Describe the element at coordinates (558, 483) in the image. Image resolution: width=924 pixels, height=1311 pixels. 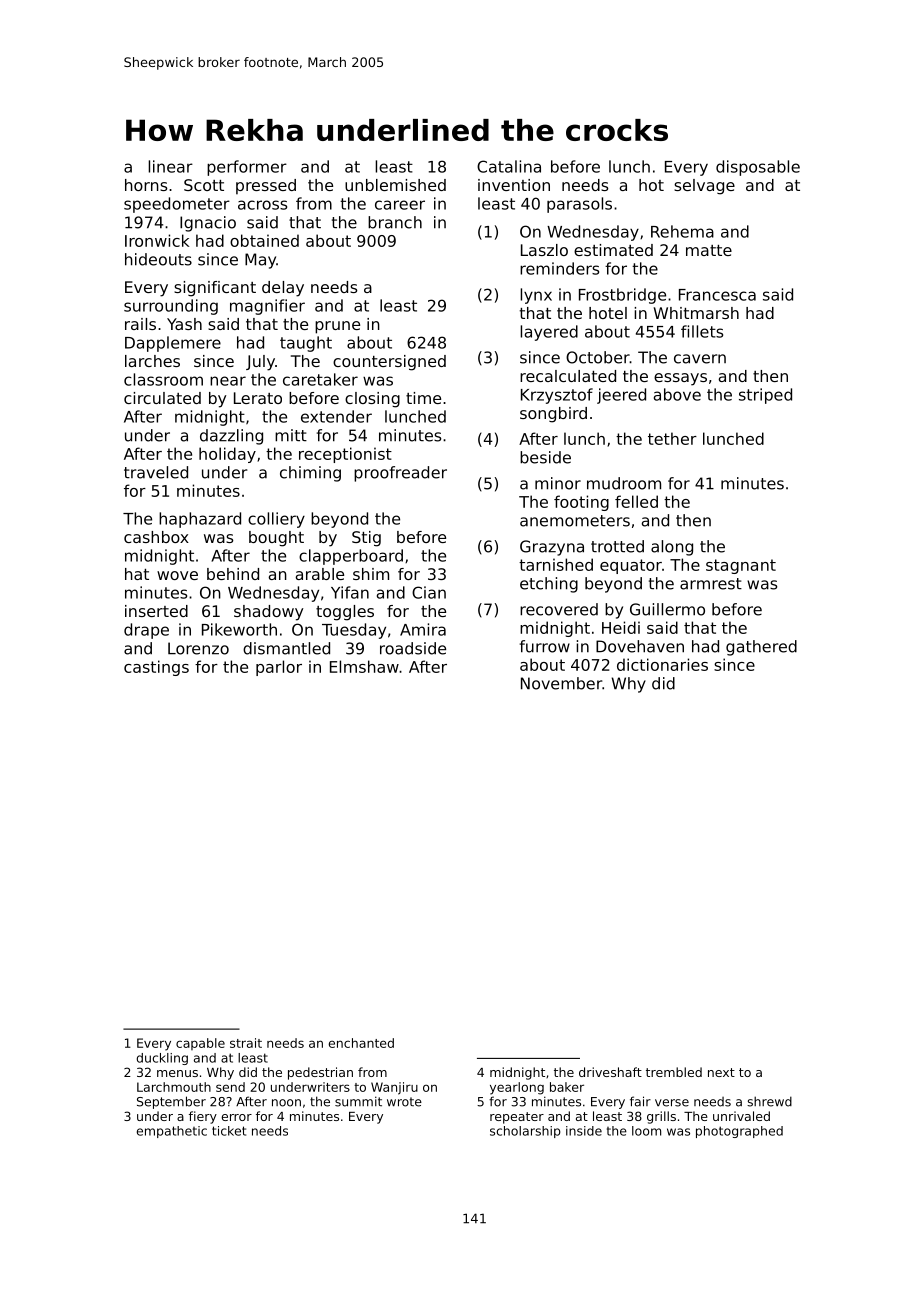
I see `minor` at that location.
